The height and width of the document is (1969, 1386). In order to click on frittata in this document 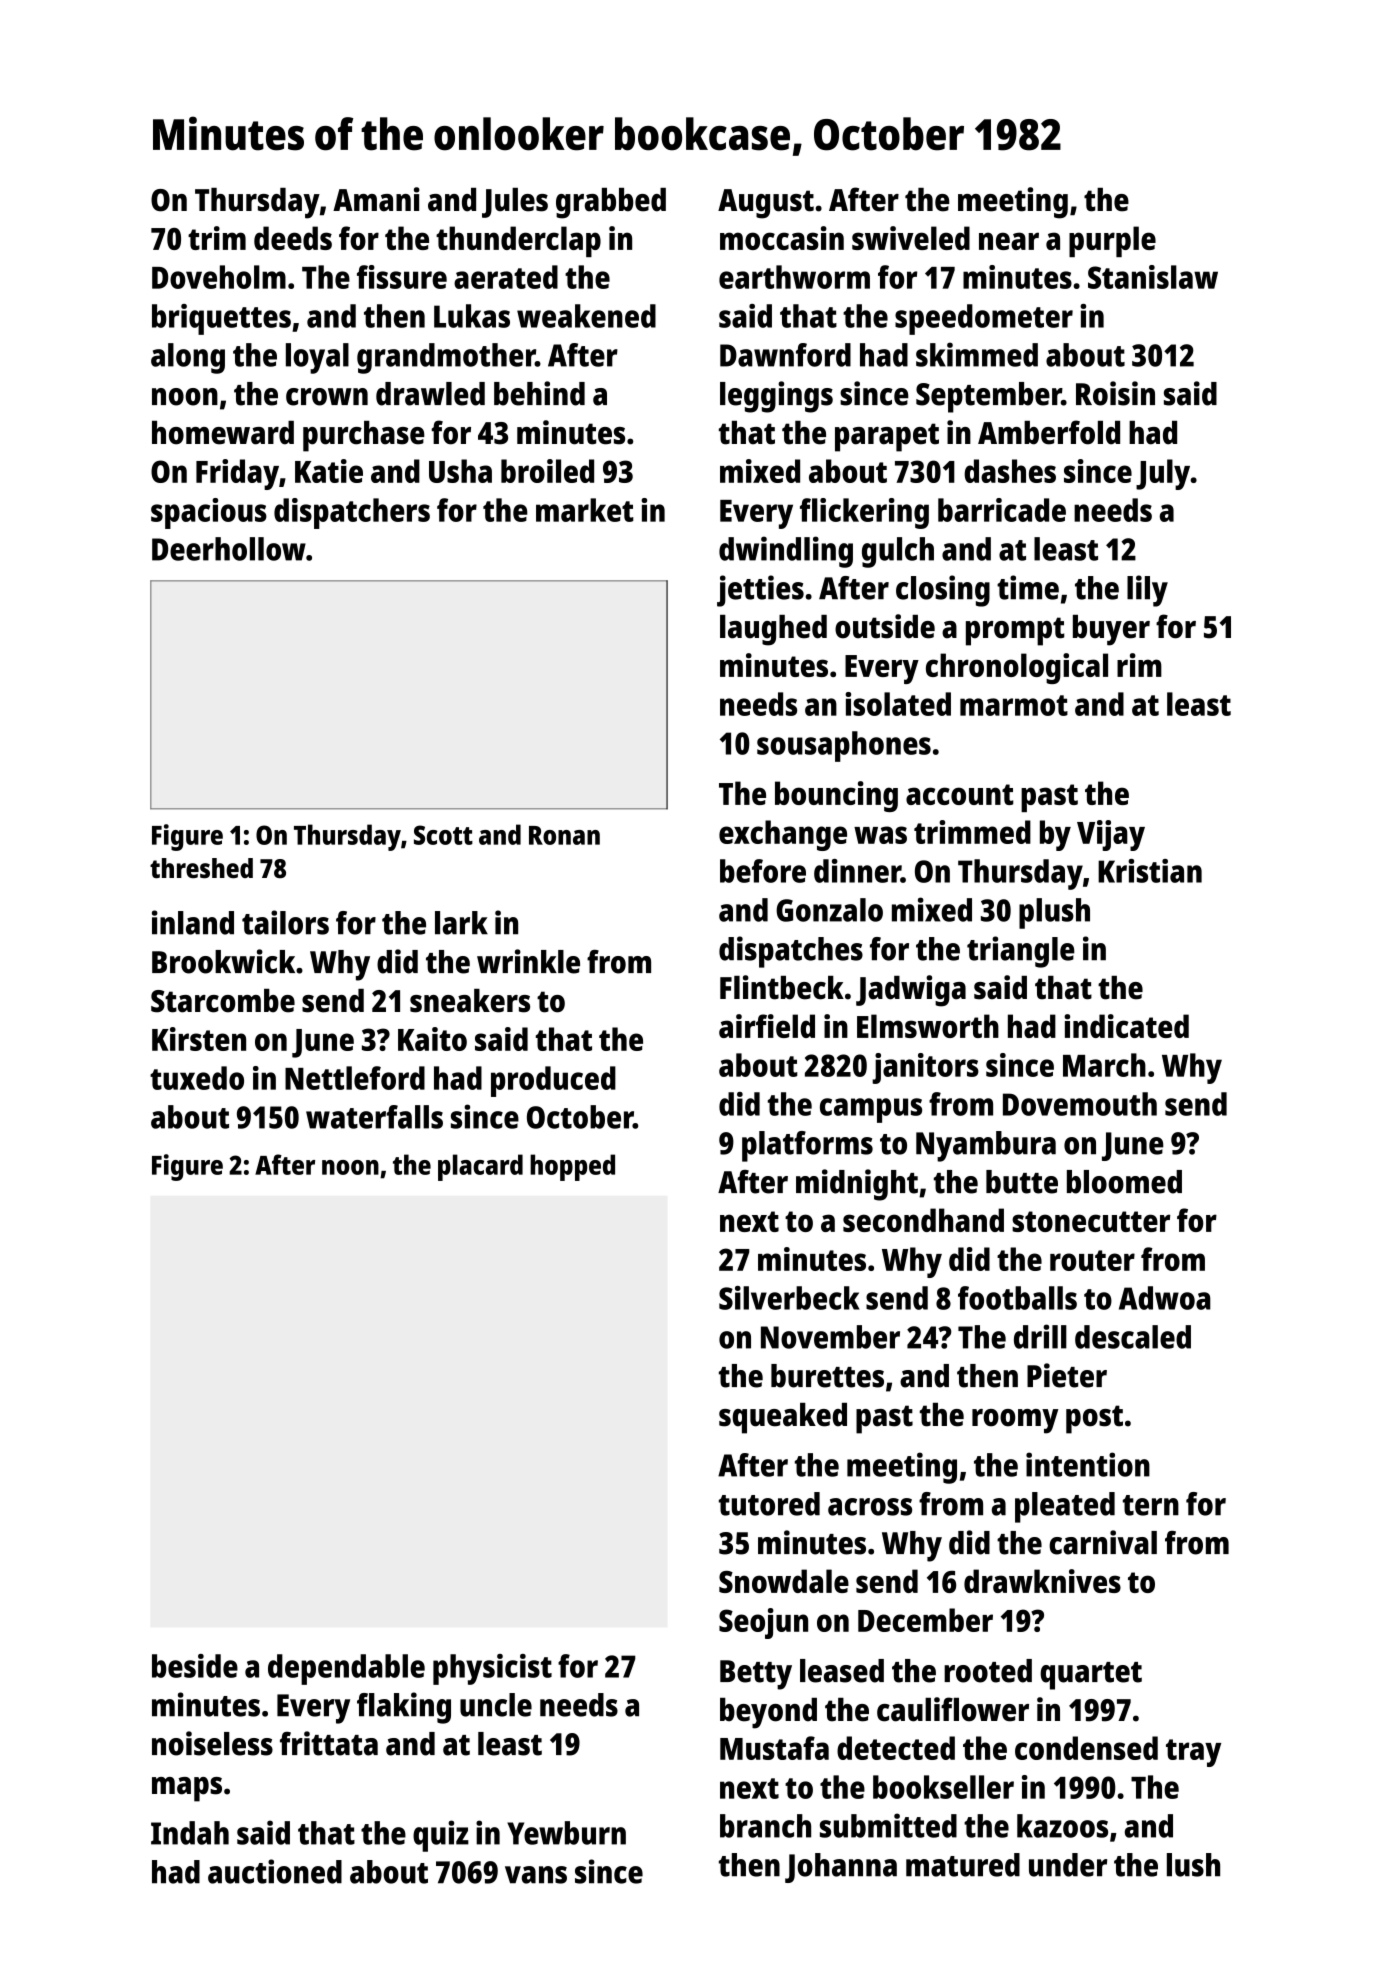, I will do `click(329, 1743)`.
